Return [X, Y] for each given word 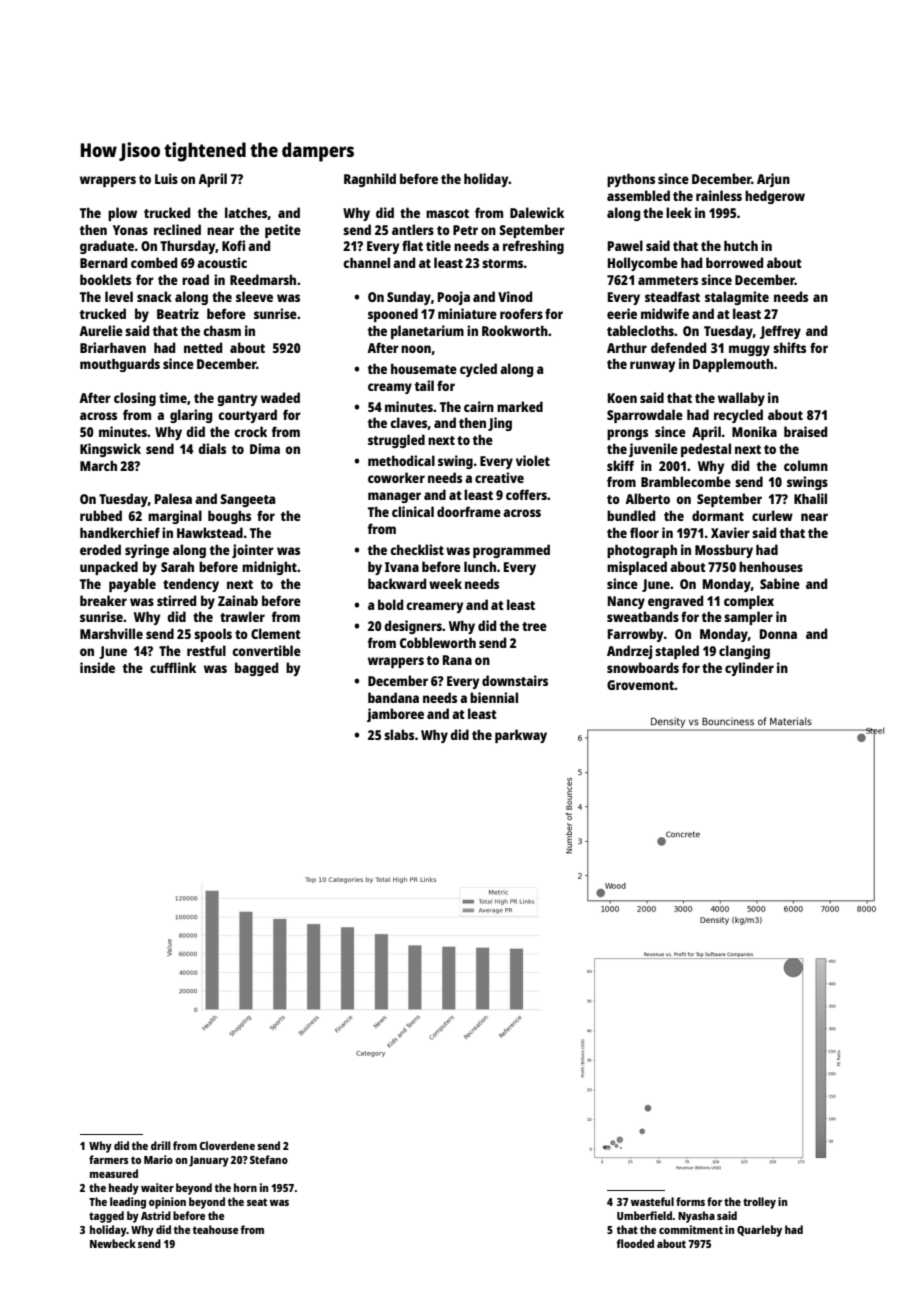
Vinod [515, 296]
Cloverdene [227, 1145]
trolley [759, 1203]
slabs [399, 734]
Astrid [156, 1215]
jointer [253, 551]
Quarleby [759, 1231]
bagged [256, 669]
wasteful [652, 1201]
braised [805, 431]
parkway [521, 736]
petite [283, 231]
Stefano [269, 1159]
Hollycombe [643, 264]
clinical [413, 511]
